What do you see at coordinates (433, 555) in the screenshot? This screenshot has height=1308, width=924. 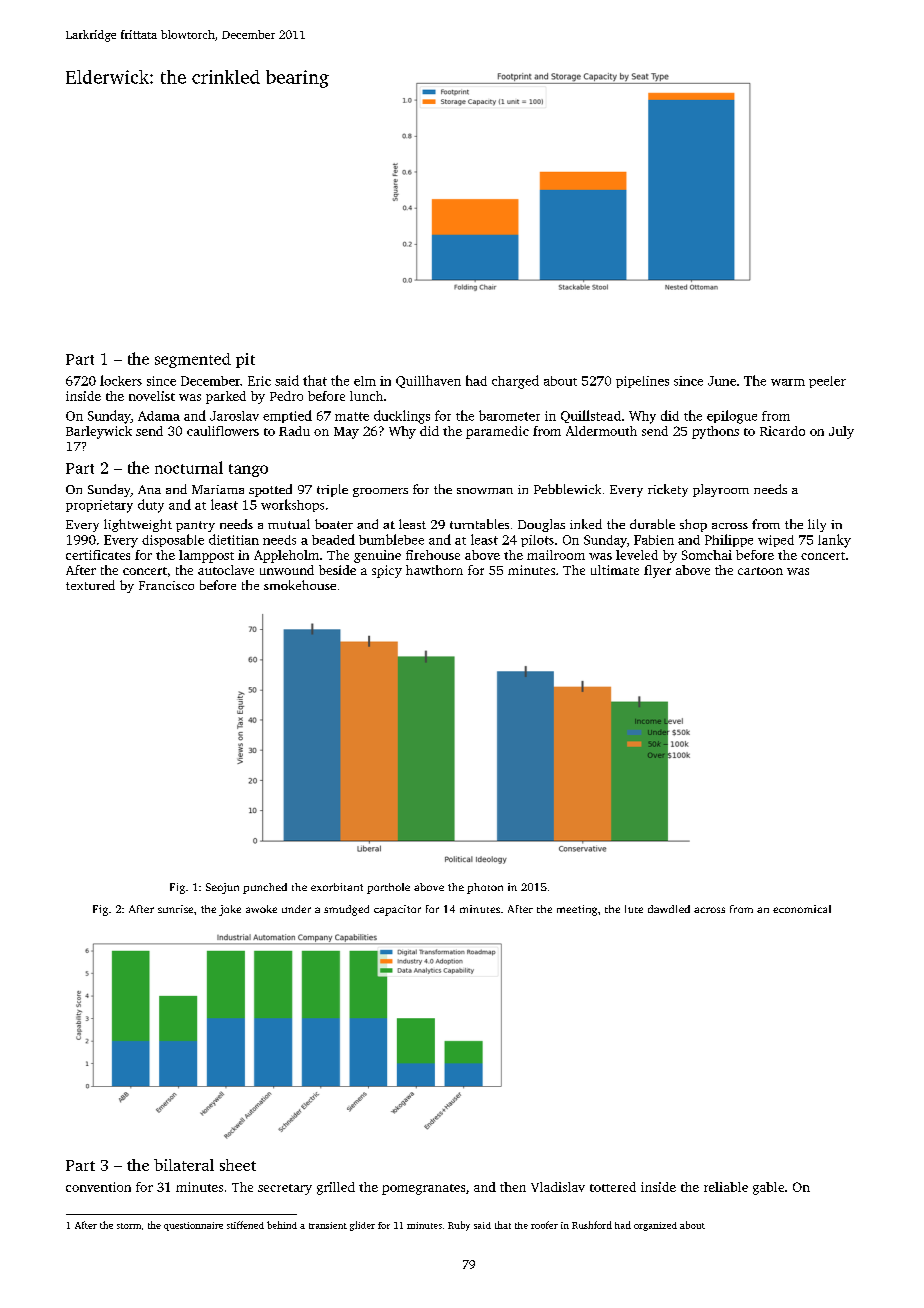 I see `firehouse` at bounding box center [433, 555].
